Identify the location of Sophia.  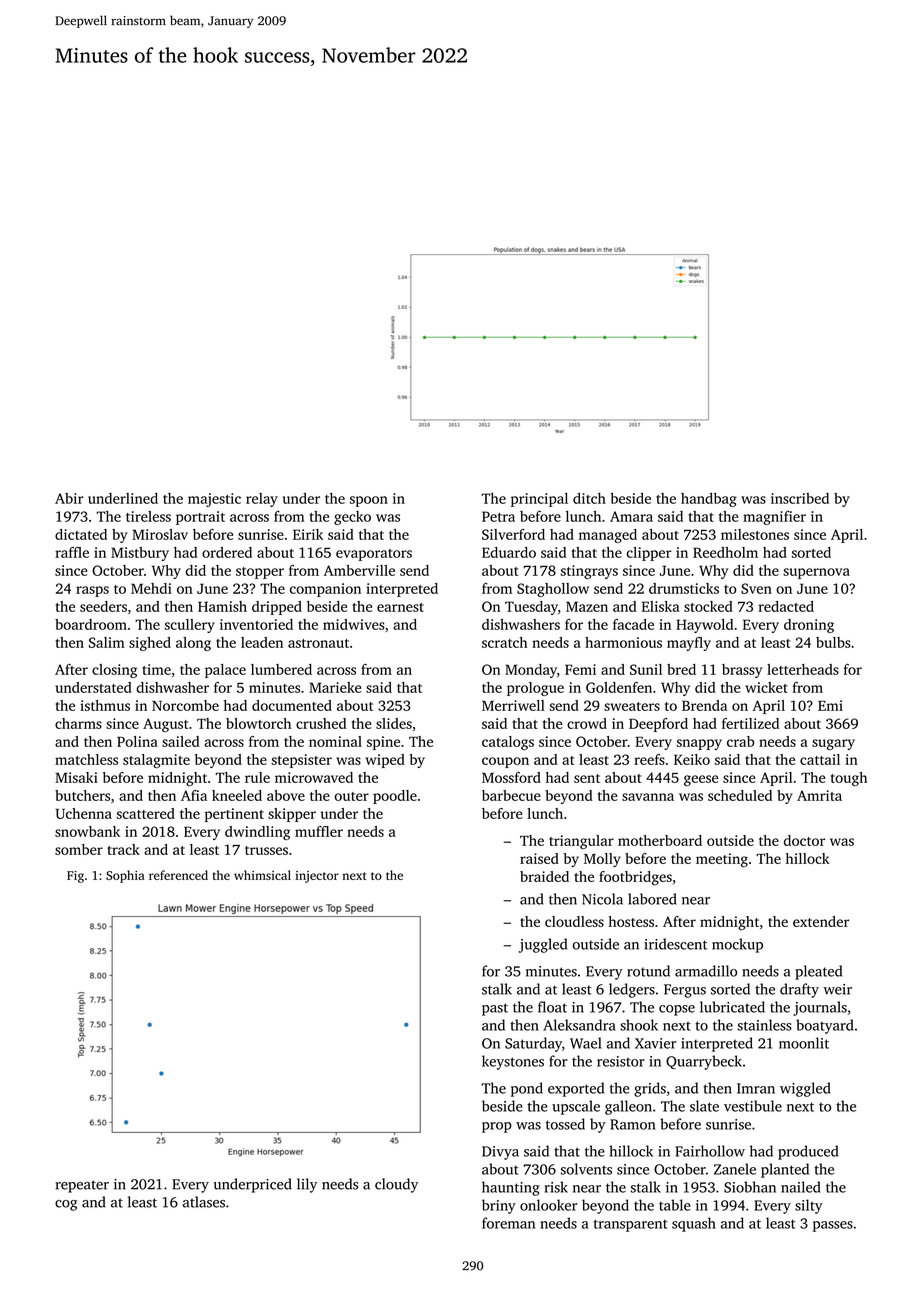
(125, 876).
